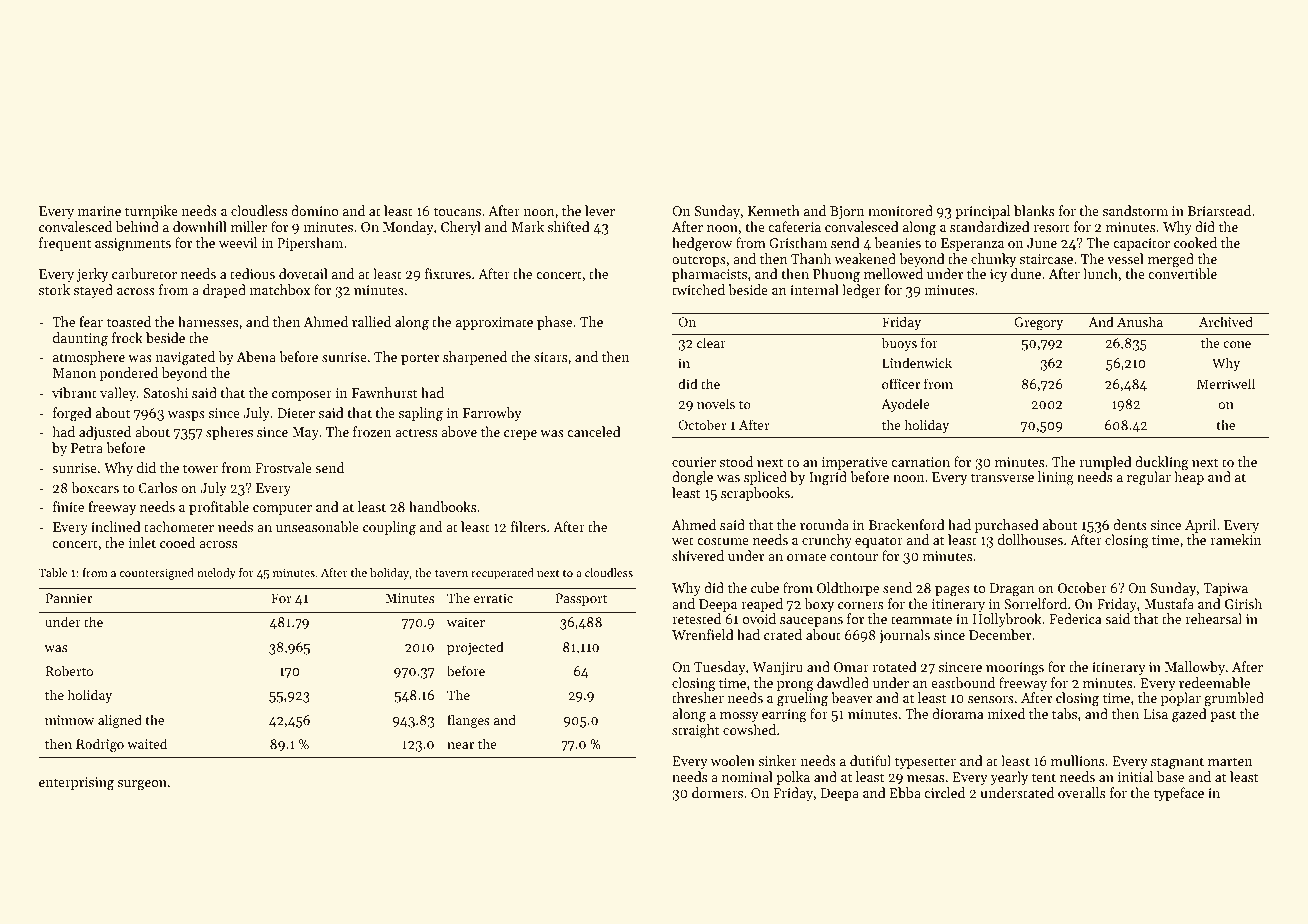 The image size is (1308, 924). I want to click on Anusha, so click(1140, 321).
